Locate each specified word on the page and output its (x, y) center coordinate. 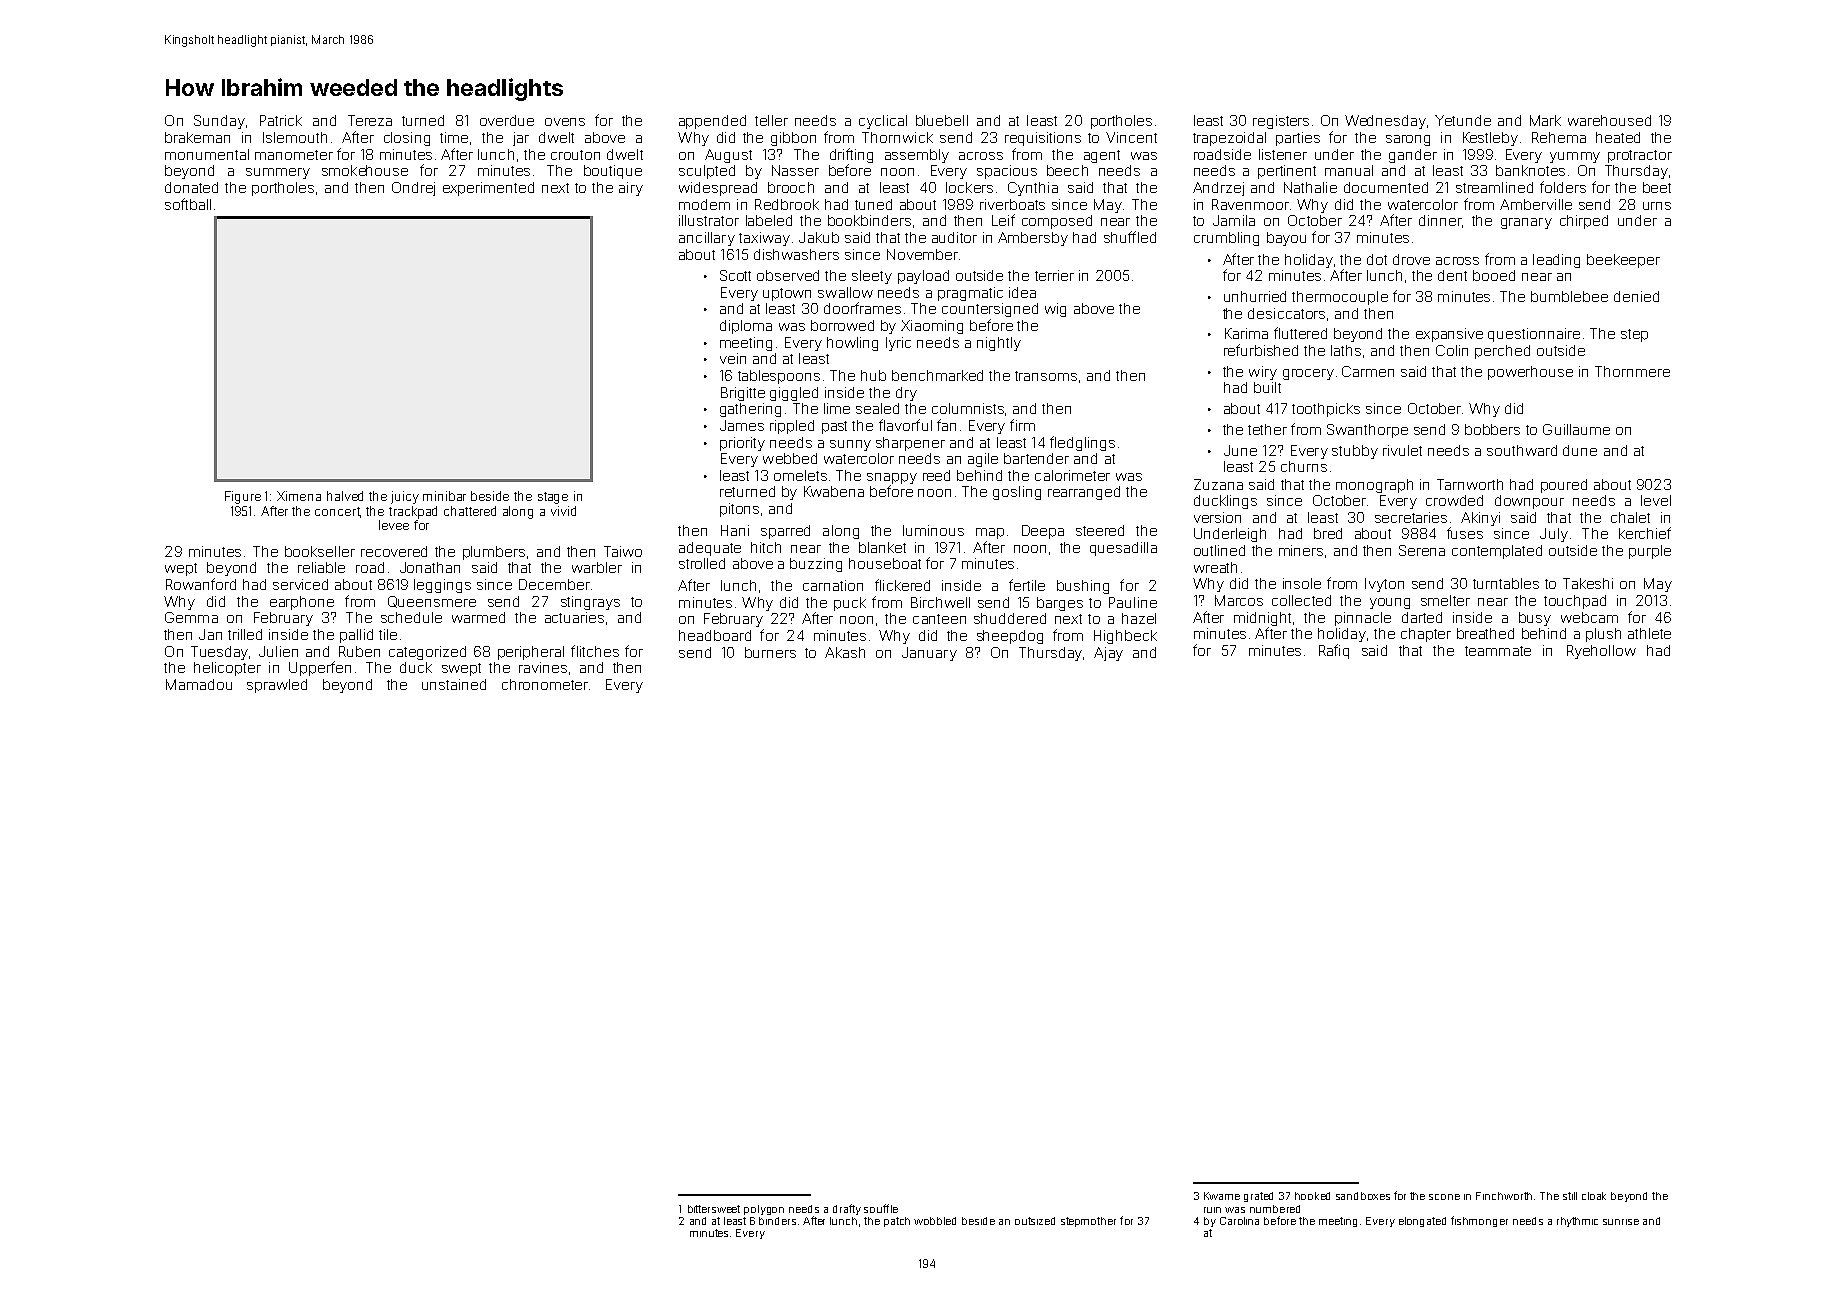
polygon (764, 1210)
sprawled (277, 686)
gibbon (793, 139)
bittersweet (714, 1209)
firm (1022, 425)
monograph (1374, 486)
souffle (881, 1208)
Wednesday (1385, 122)
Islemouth (295, 137)
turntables (1506, 583)
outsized (1035, 1221)
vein (733, 358)
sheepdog (1010, 637)
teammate (1498, 651)
